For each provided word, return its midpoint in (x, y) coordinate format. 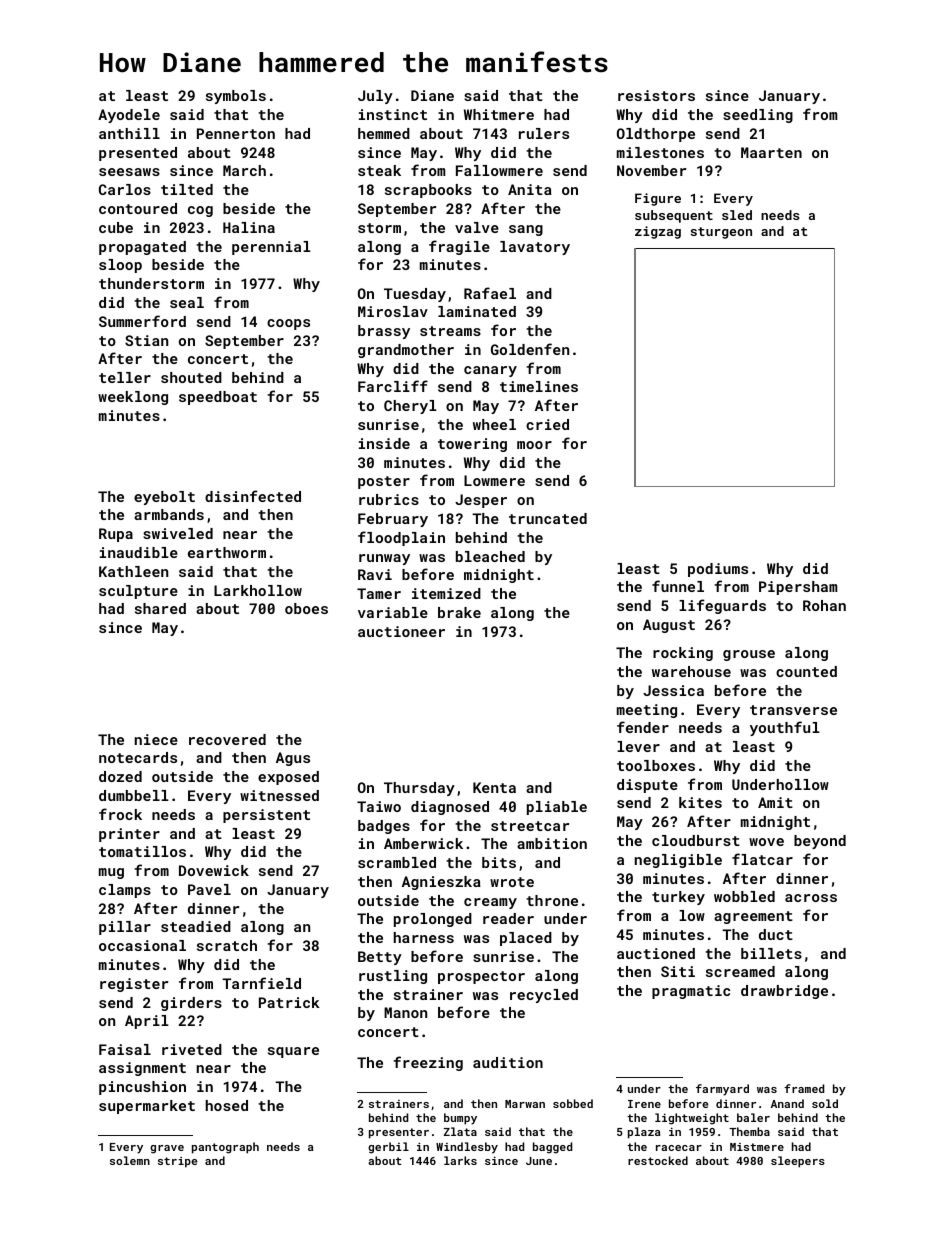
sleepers (798, 1162)
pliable (557, 808)
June (539, 1161)
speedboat (218, 398)
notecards (138, 757)
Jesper (481, 501)
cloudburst (696, 840)
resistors (656, 95)
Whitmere (499, 114)
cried (547, 424)
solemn (130, 1160)
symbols (236, 97)
